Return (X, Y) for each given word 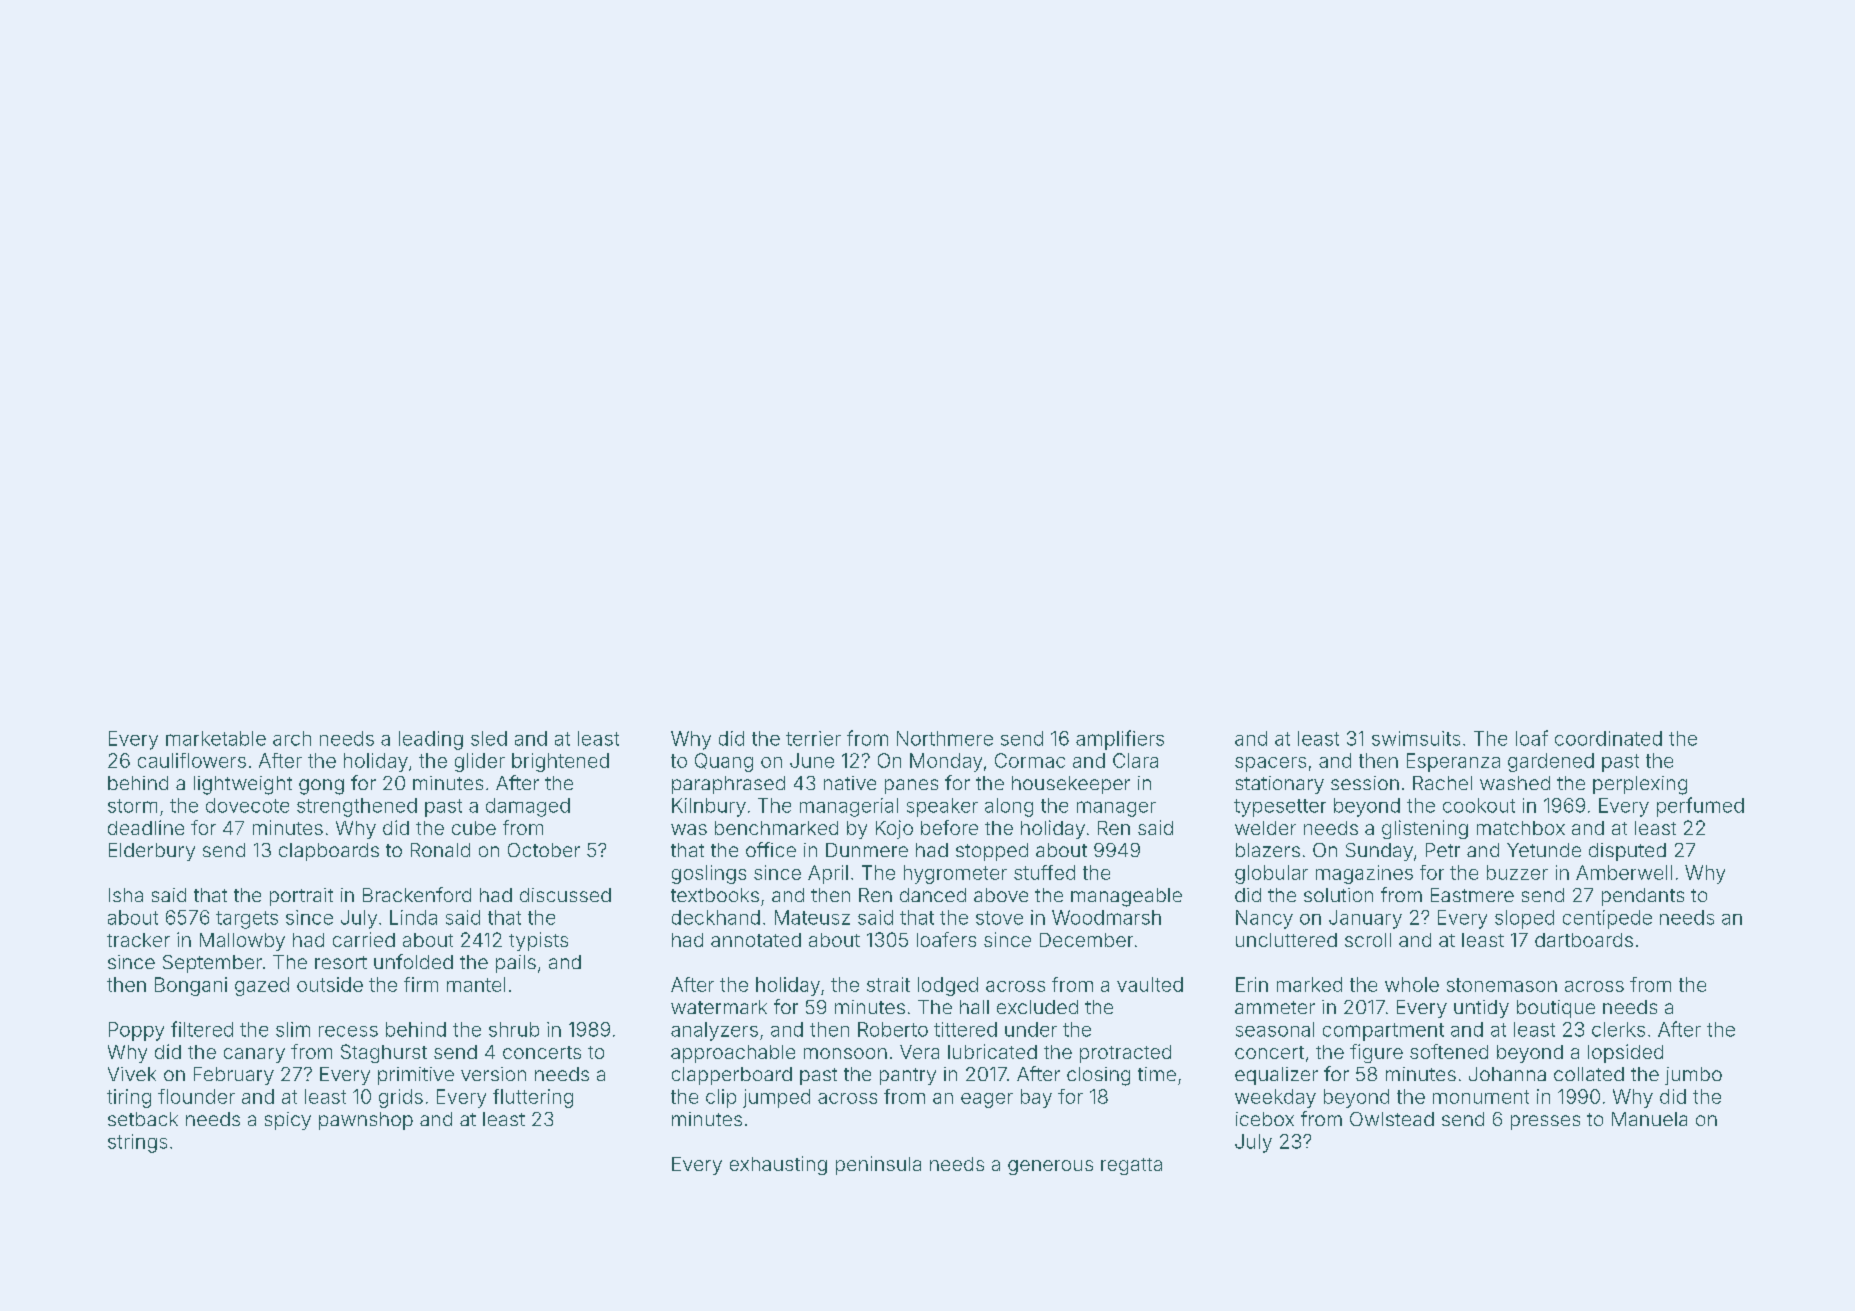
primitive (416, 1076)
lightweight (243, 785)
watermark (719, 1007)
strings (137, 1143)
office (771, 849)
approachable (733, 1054)
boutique (1556, 1009)
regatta (1131, 1166)
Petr (1443, 850)
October (544, 850)
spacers (1270, 764)
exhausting (778, 1165)
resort (341, 962)
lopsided (1625, 1053)
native (850, 783)
